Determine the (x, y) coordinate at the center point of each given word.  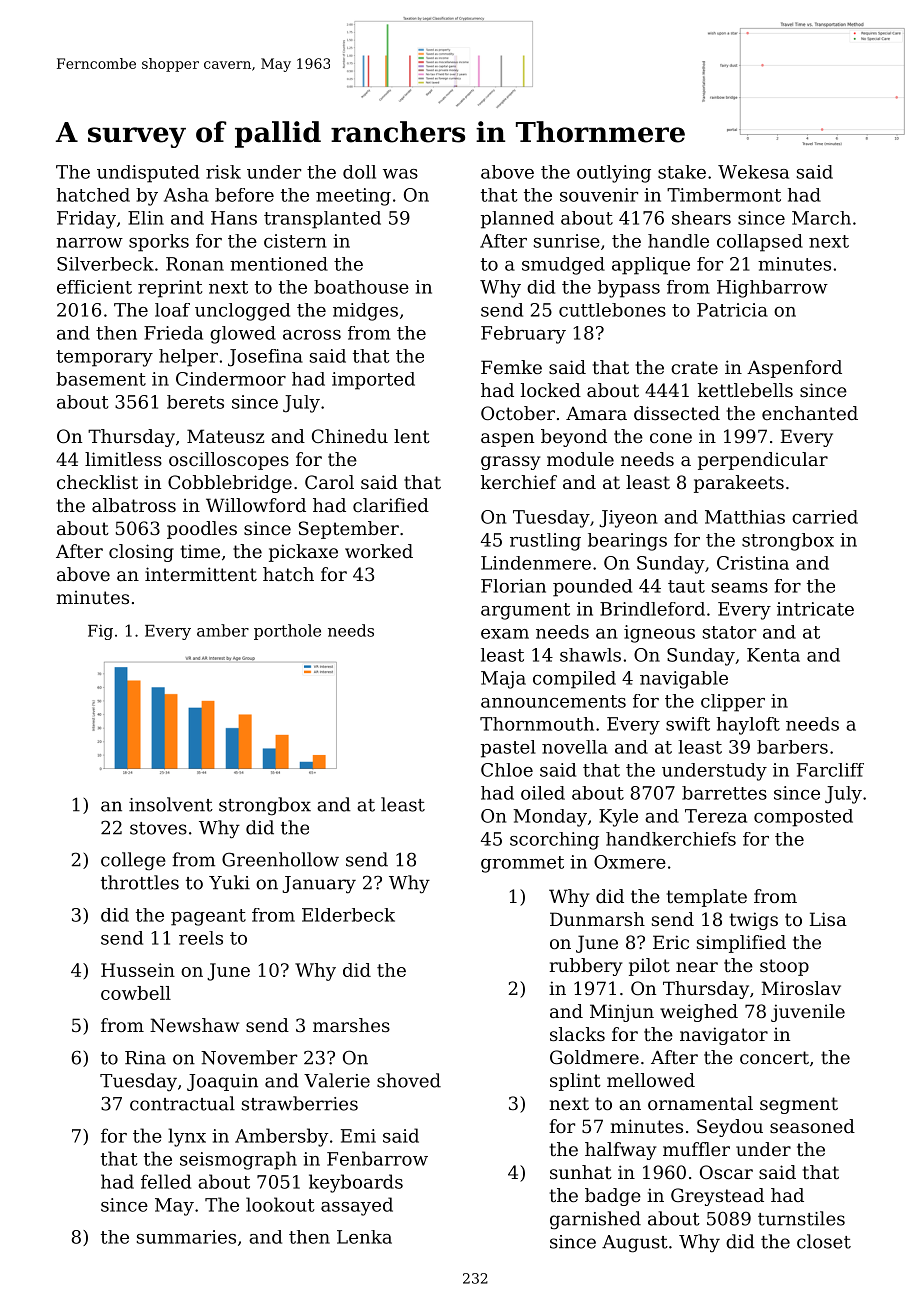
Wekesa (753, 172)
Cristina (753, 563)
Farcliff (830, 770)
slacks (577, 1034)
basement (101, 379)
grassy (510, 463)
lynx (187, 1137)
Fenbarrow (377, 1158)
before (244, 195)
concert (774, 1057)
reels (201, 938)
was (400, 174)
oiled (543, 793)
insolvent (171, 804)
